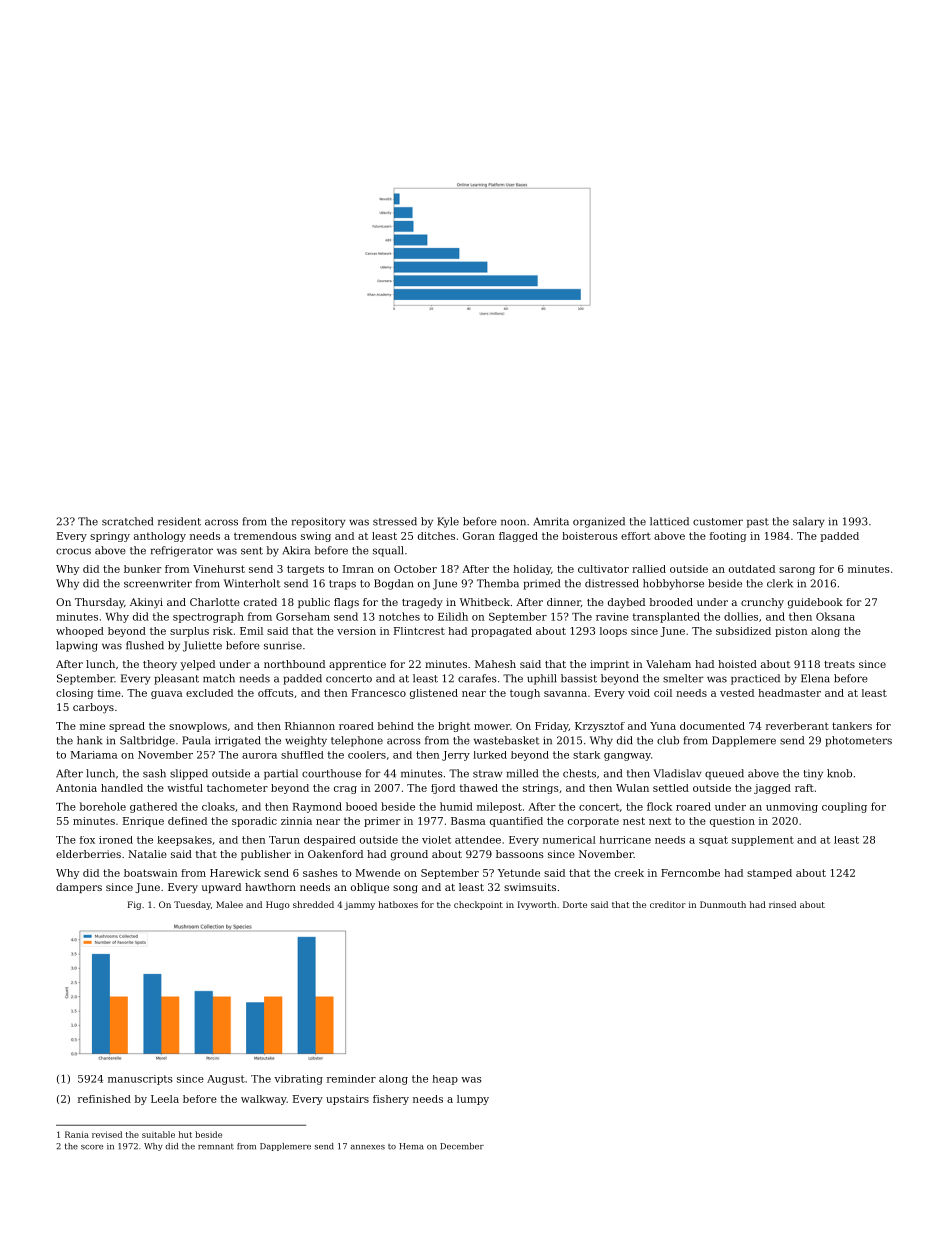 The image size is (952, 1233). What do you see at coordinates (551, 521) in the screenshot?
I see `Amrita` at bounding box center [551, 521].
